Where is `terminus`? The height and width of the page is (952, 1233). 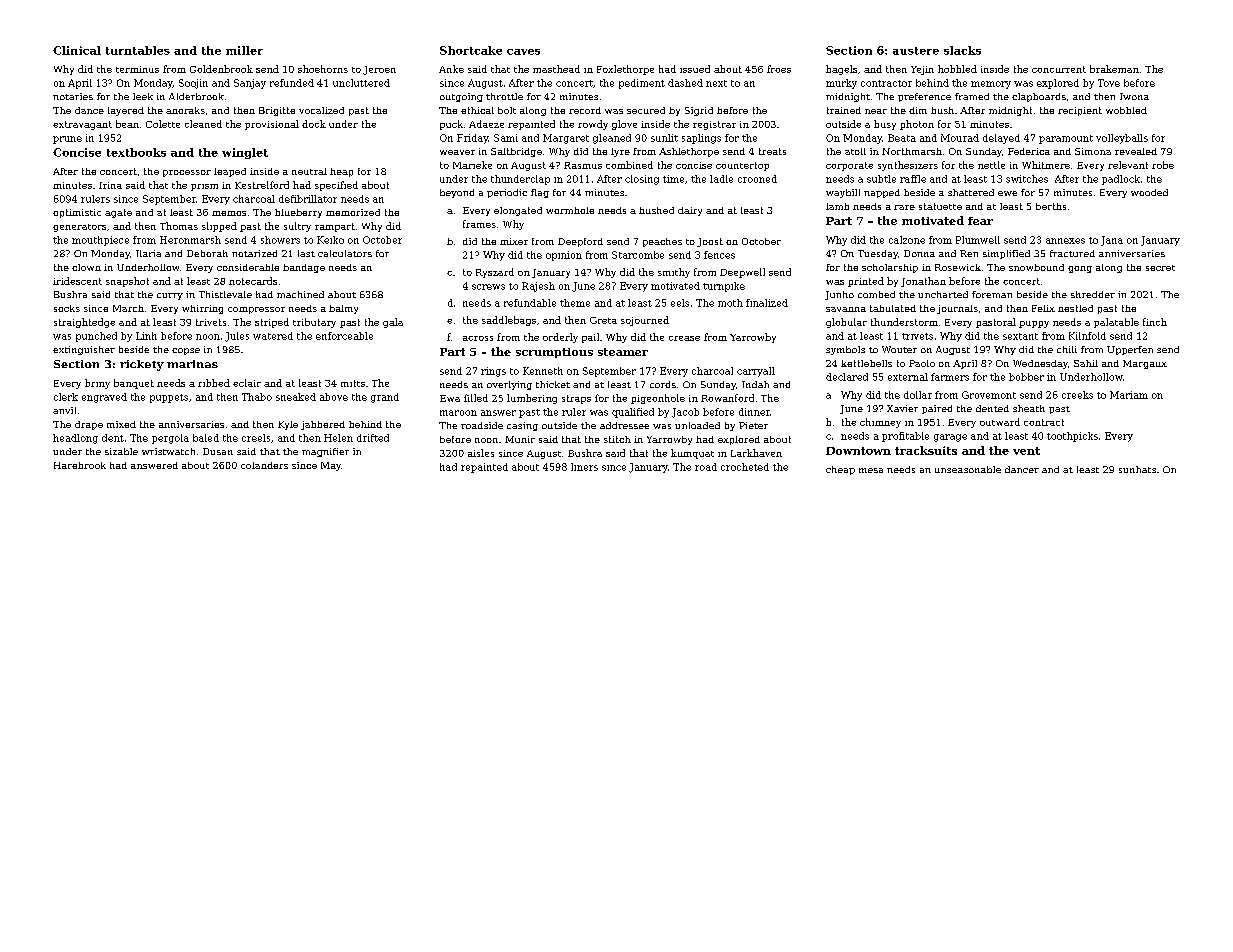 terminus is located at coordinates (137, 69).
